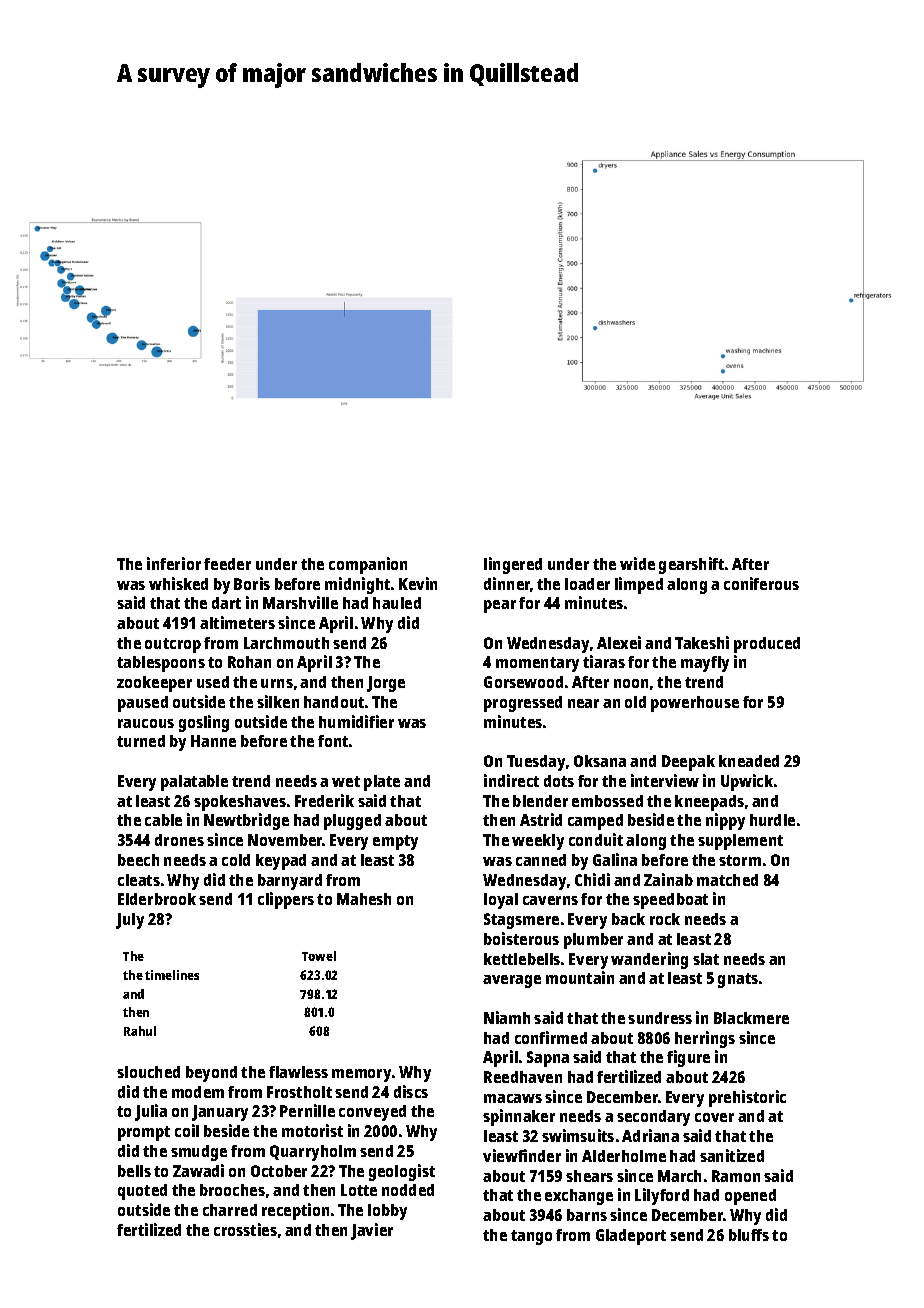  I want to click on bluffs, so click(749, 1235).
